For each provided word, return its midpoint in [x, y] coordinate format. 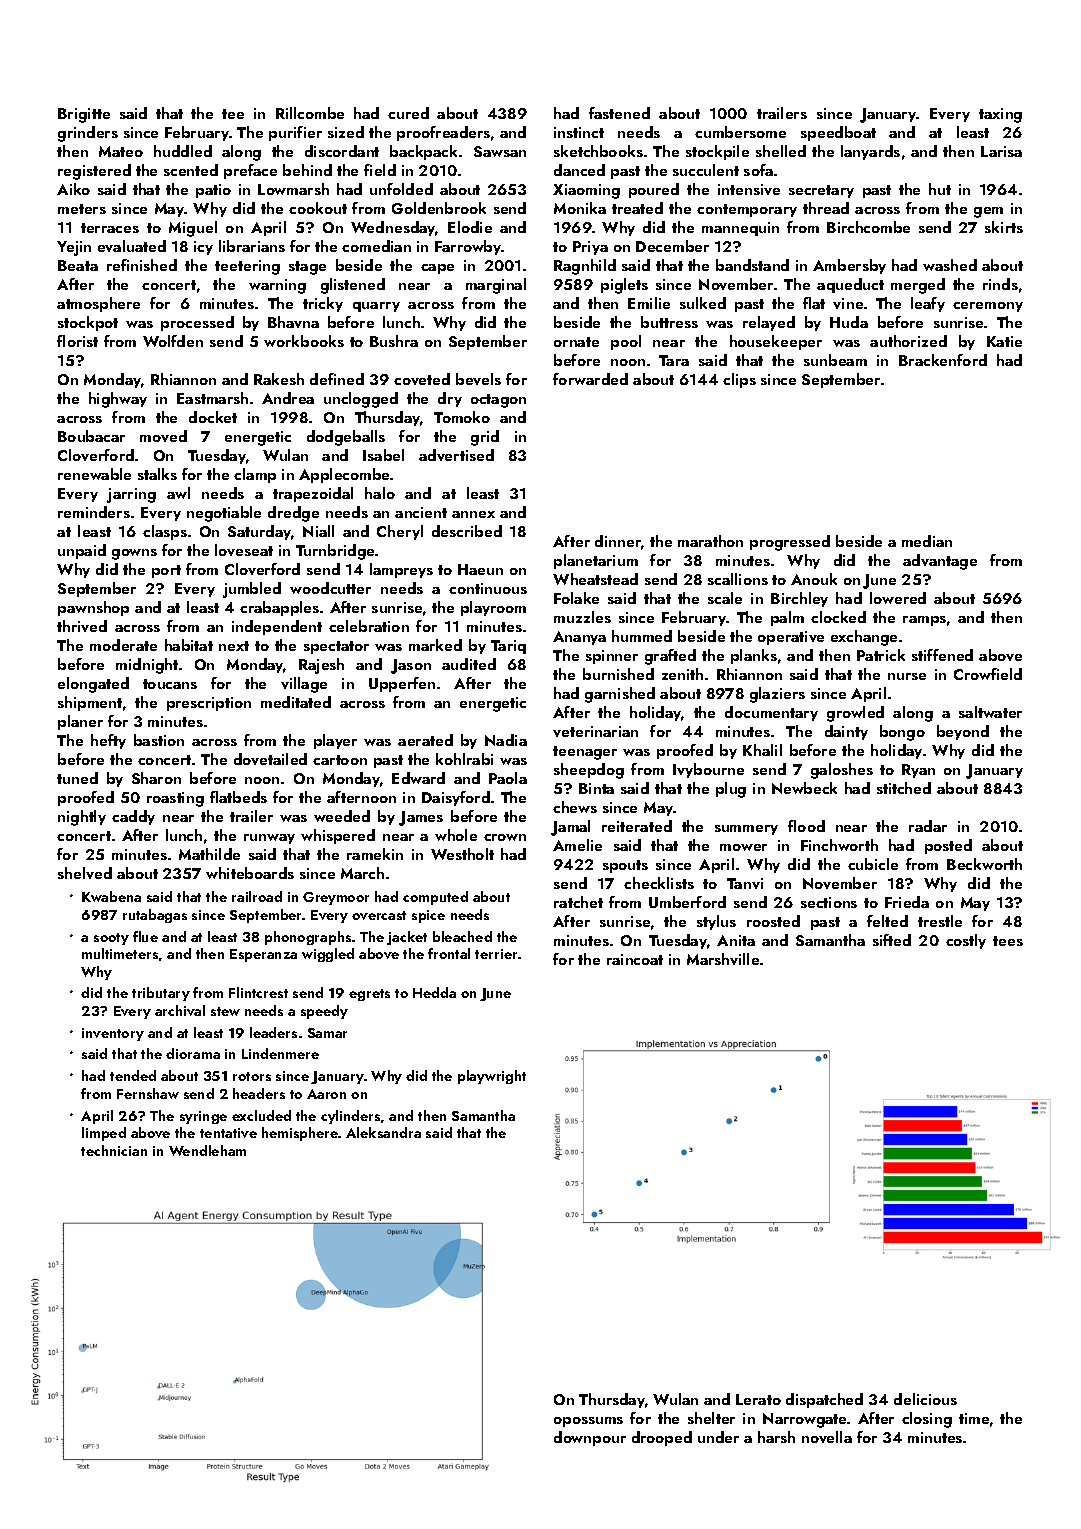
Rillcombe [310, 113]
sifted [892, 940]
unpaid [82, 551]
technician [114, 1150]
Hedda [434, 992]
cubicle [873, 864]
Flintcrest [258, 992]
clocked [838, 617]
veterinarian [595, 731]
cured [408, 113]
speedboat [838, 133]
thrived [82, 626]
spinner [612, 657]
